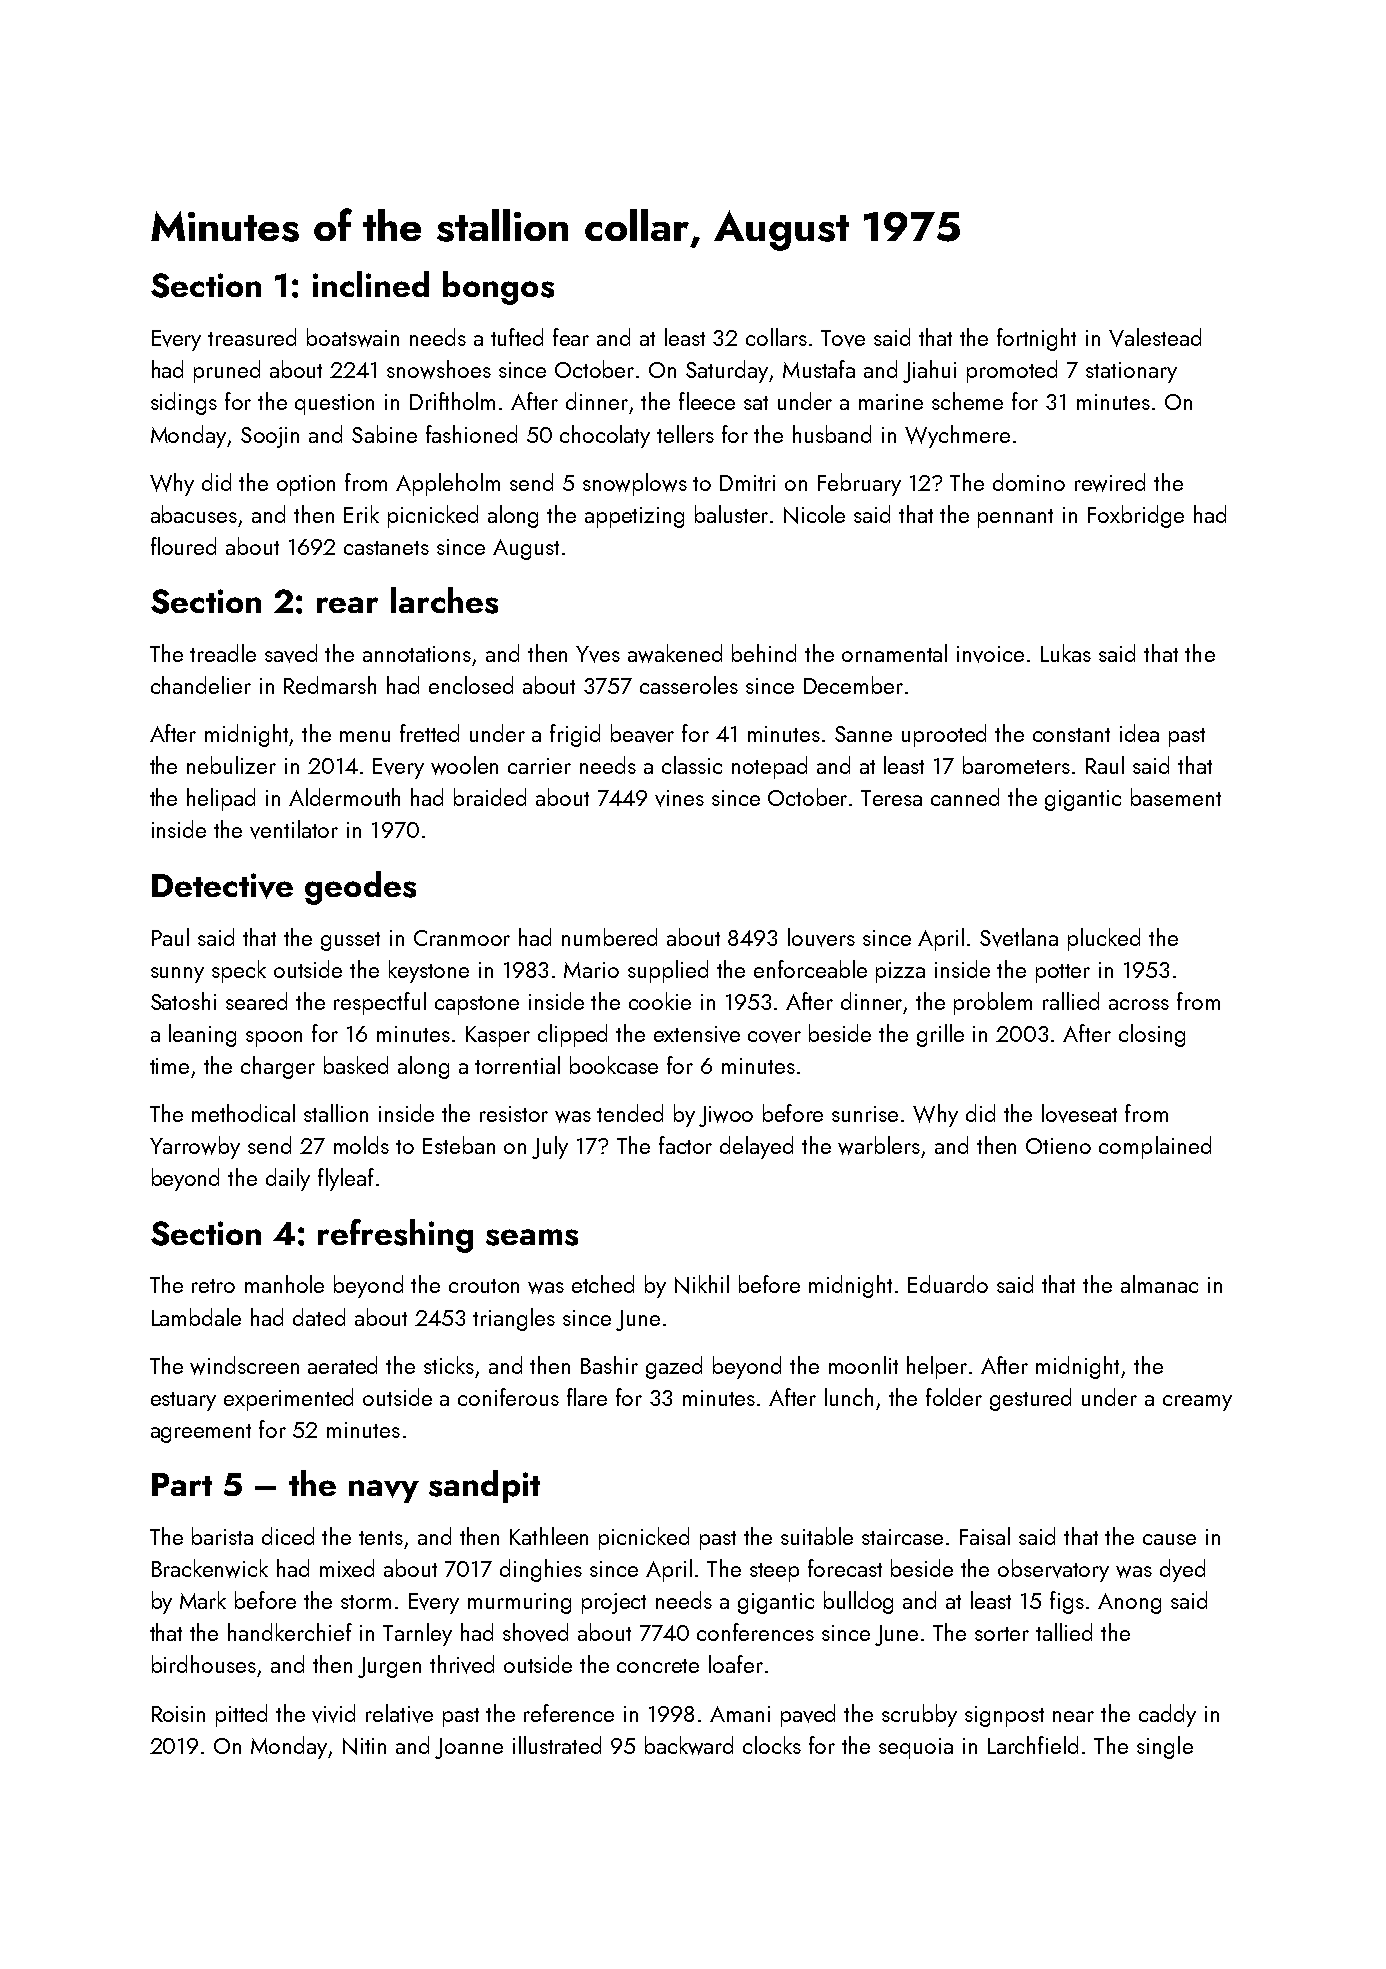 The width and height of the page is (1386, 1969). Describe the element at coordinates (498, 288) in the page. I see `bongos` at that location.
